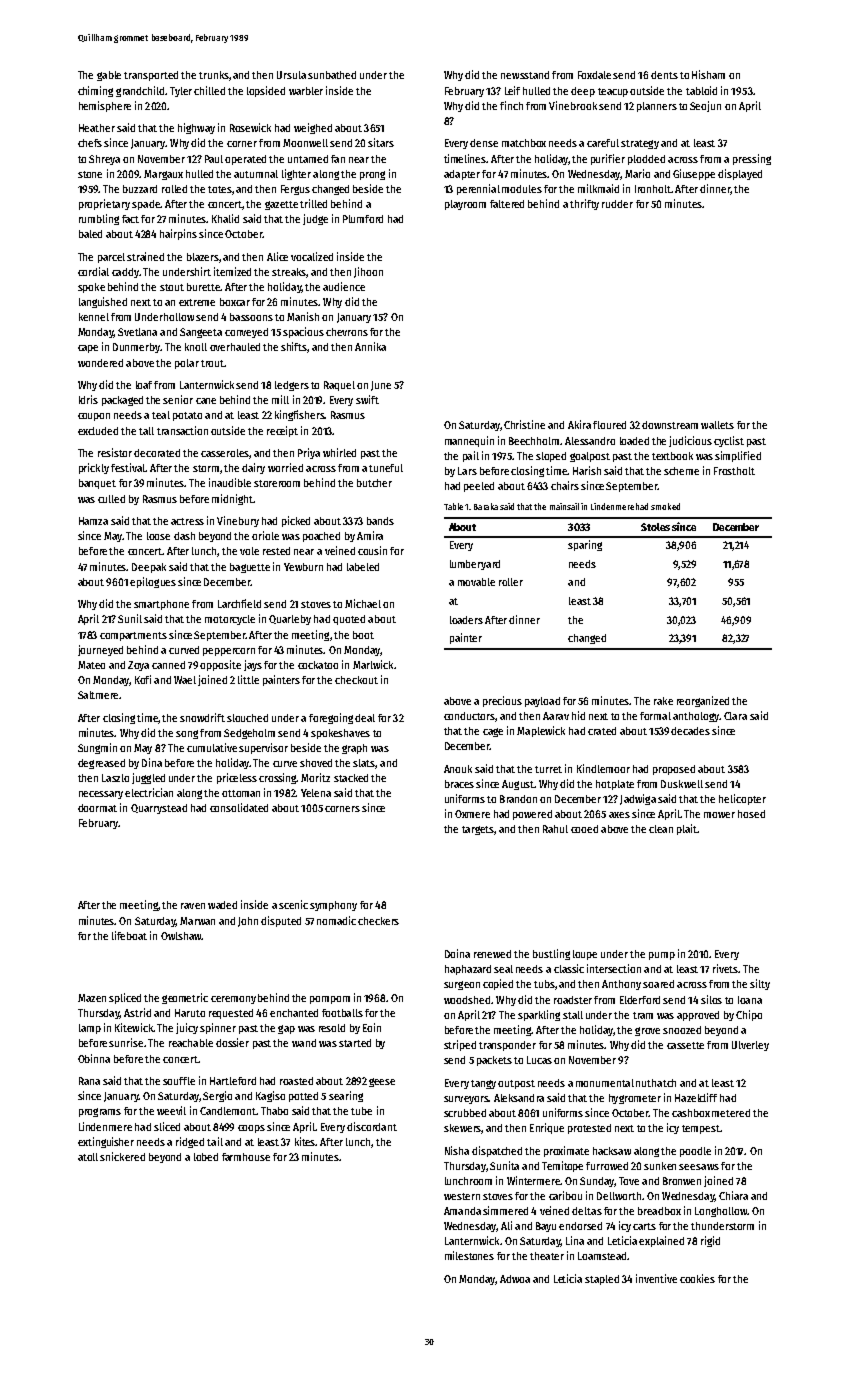  Describe the element at coordinates (122, 1156) in the screenshot. I see `snickered` at that location.
